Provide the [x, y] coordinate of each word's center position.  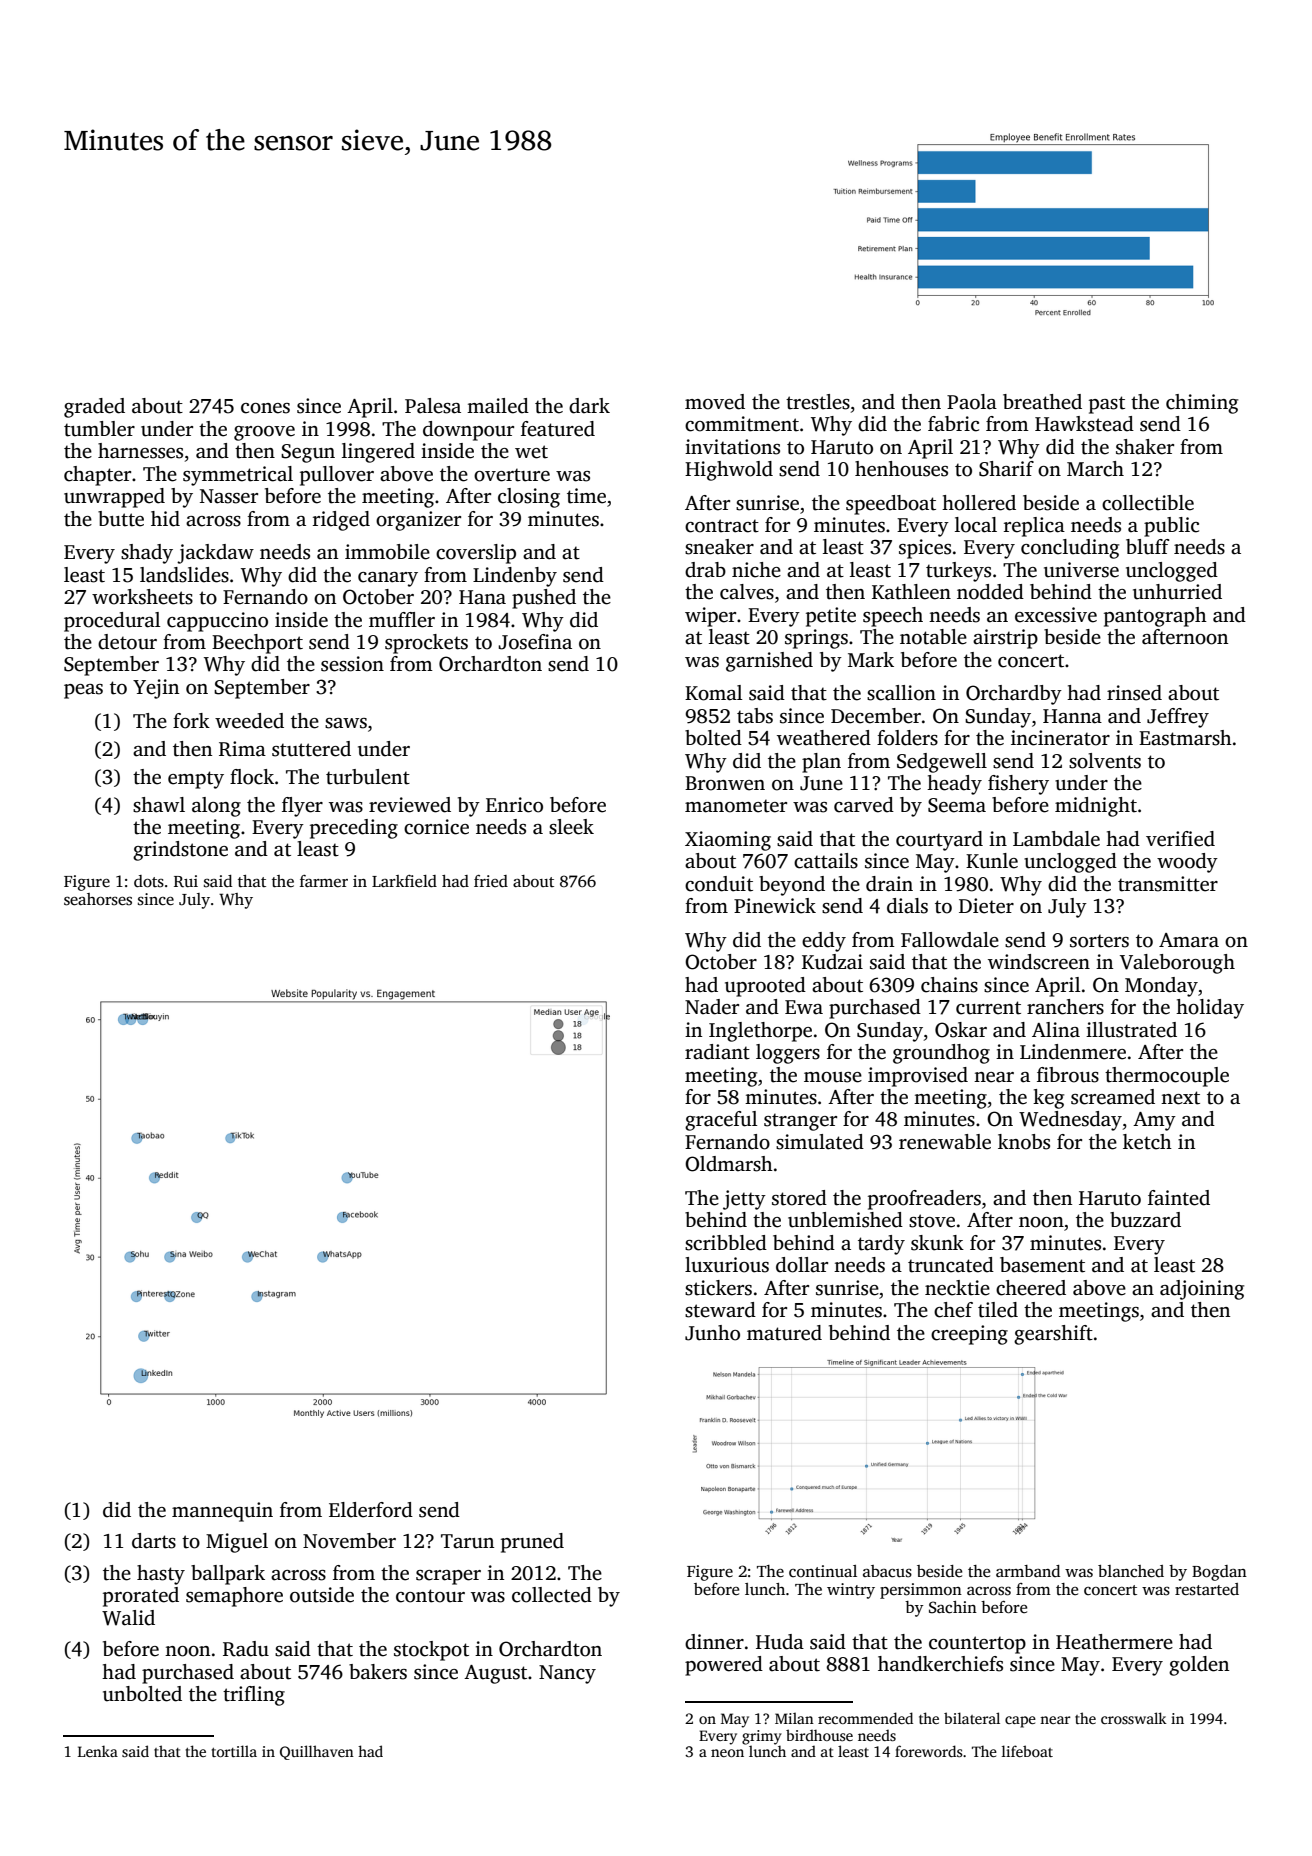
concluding [1070, 549]
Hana [482, 597]
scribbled [726, 1243]
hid [165, 519]
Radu [246, 1649]
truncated [951, 1265]
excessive [1056, 615]
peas [83, 691]
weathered [824, 738]
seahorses [98, 899]
